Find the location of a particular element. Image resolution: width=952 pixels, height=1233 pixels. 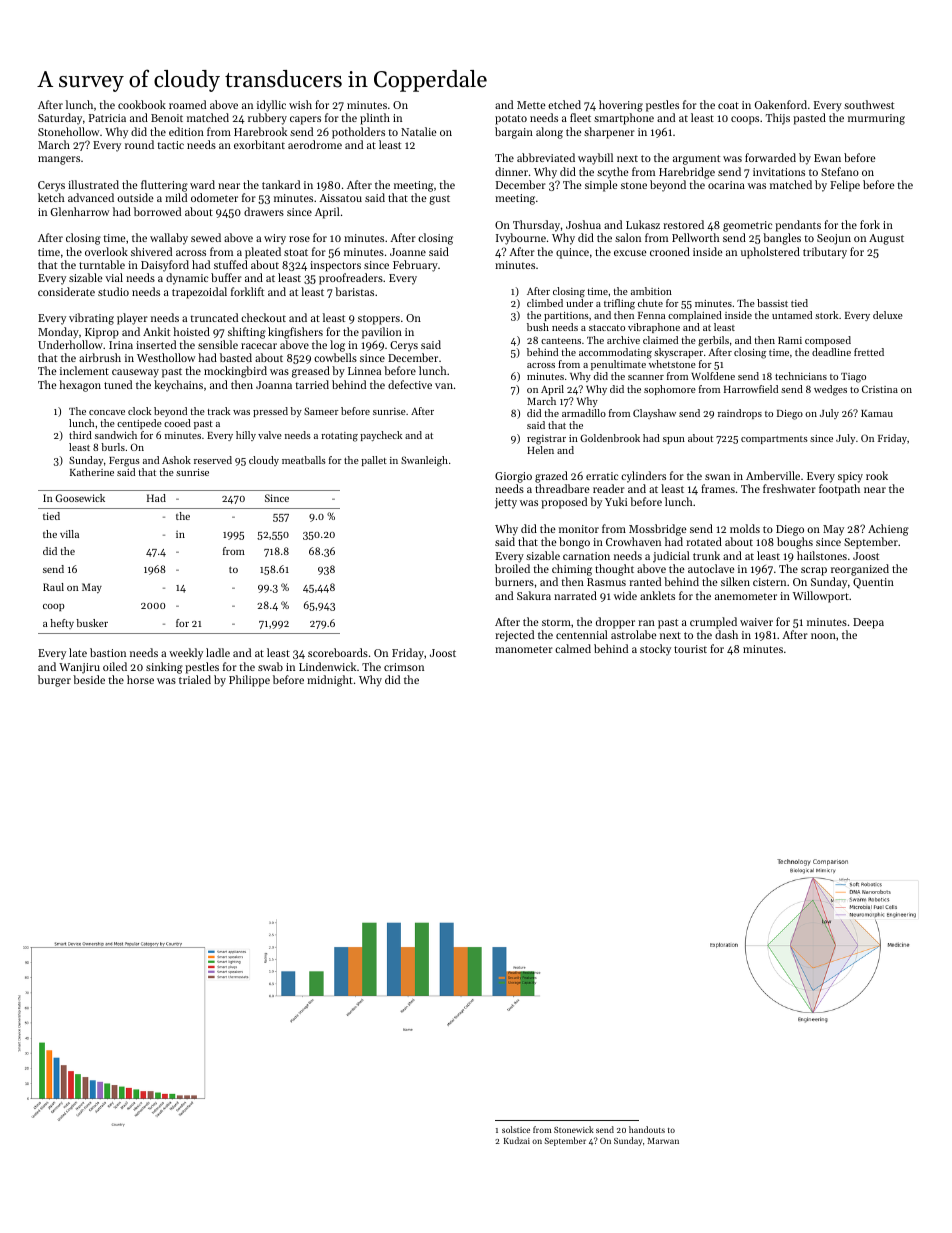

registrar is located at coordinates (546, 440).
